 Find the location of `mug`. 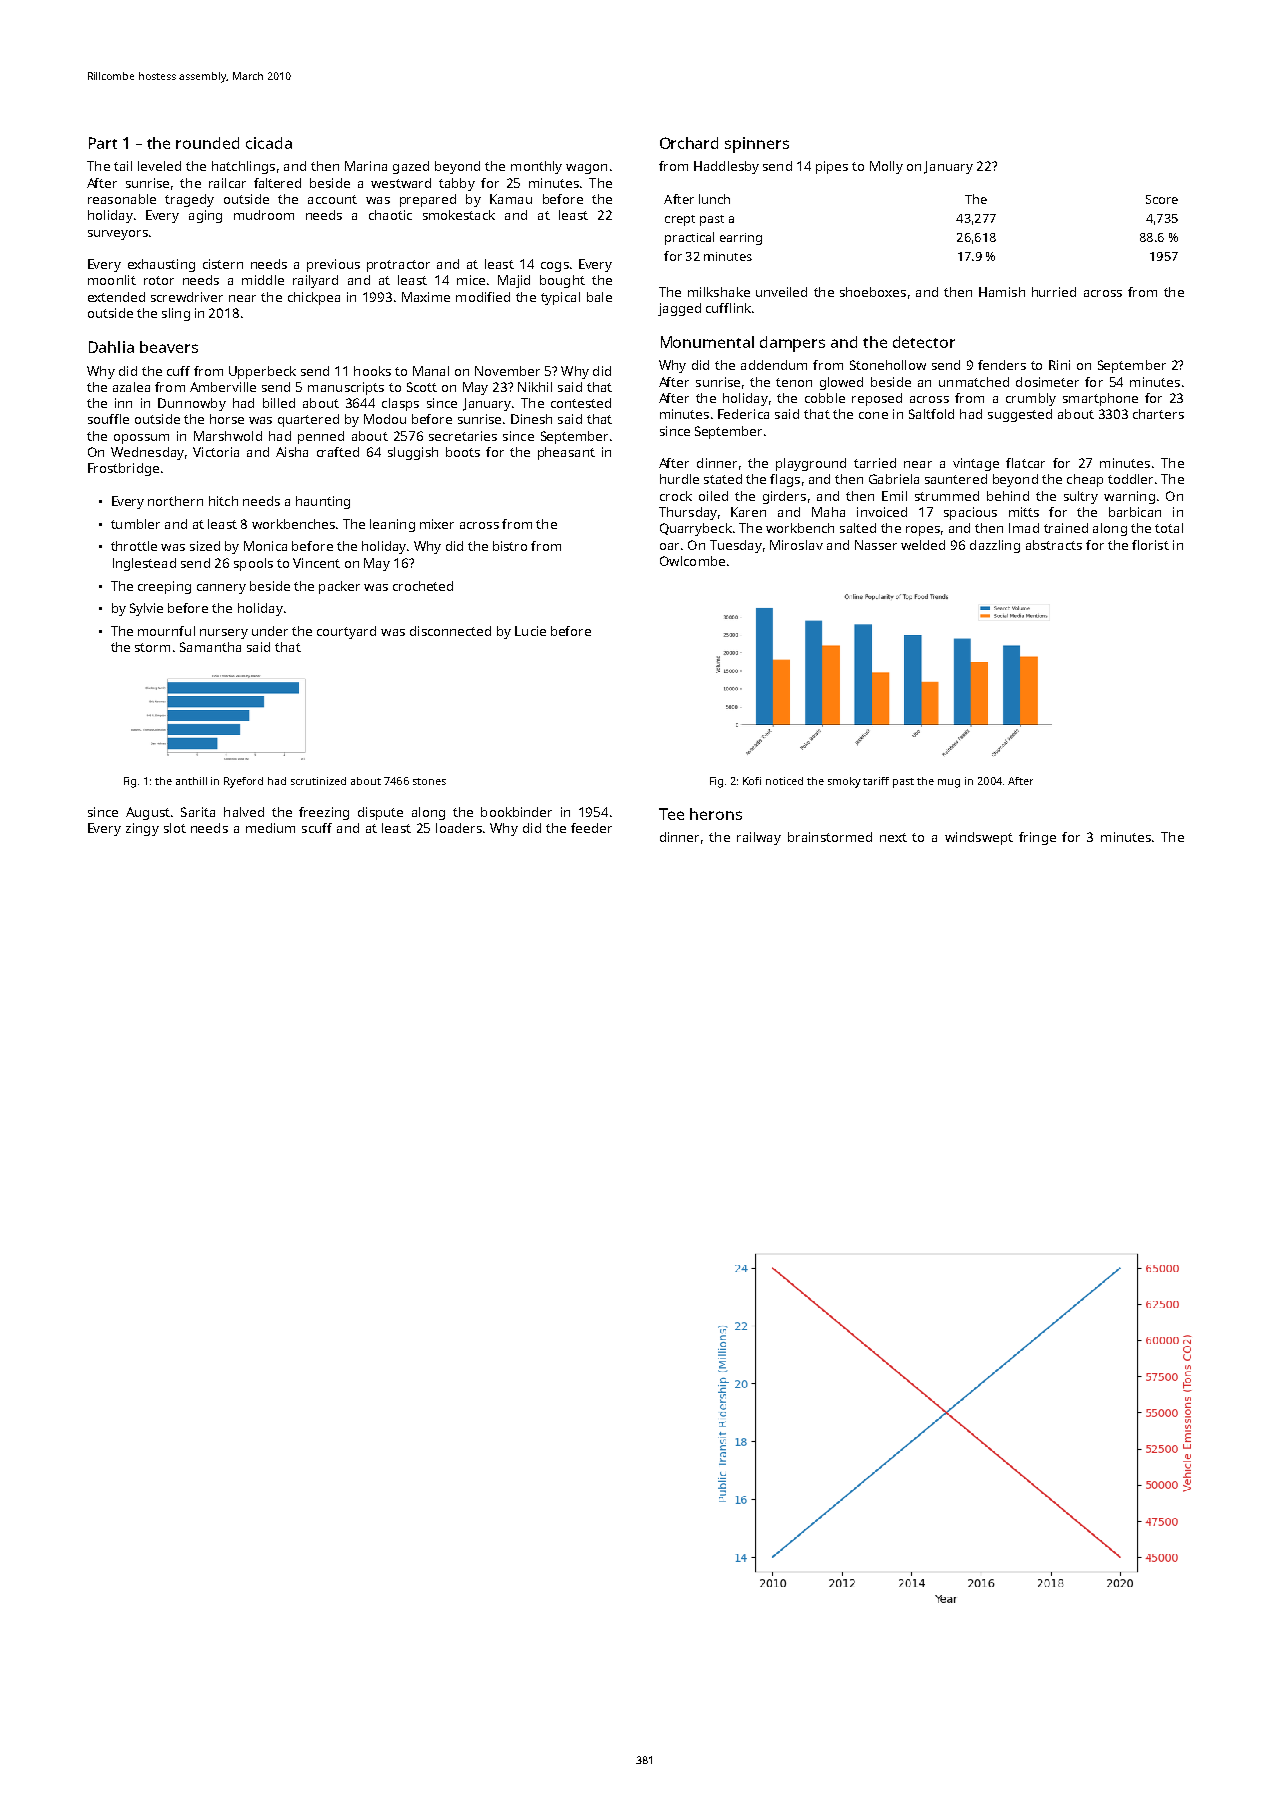

mug is located at coordinates (949, 783).
